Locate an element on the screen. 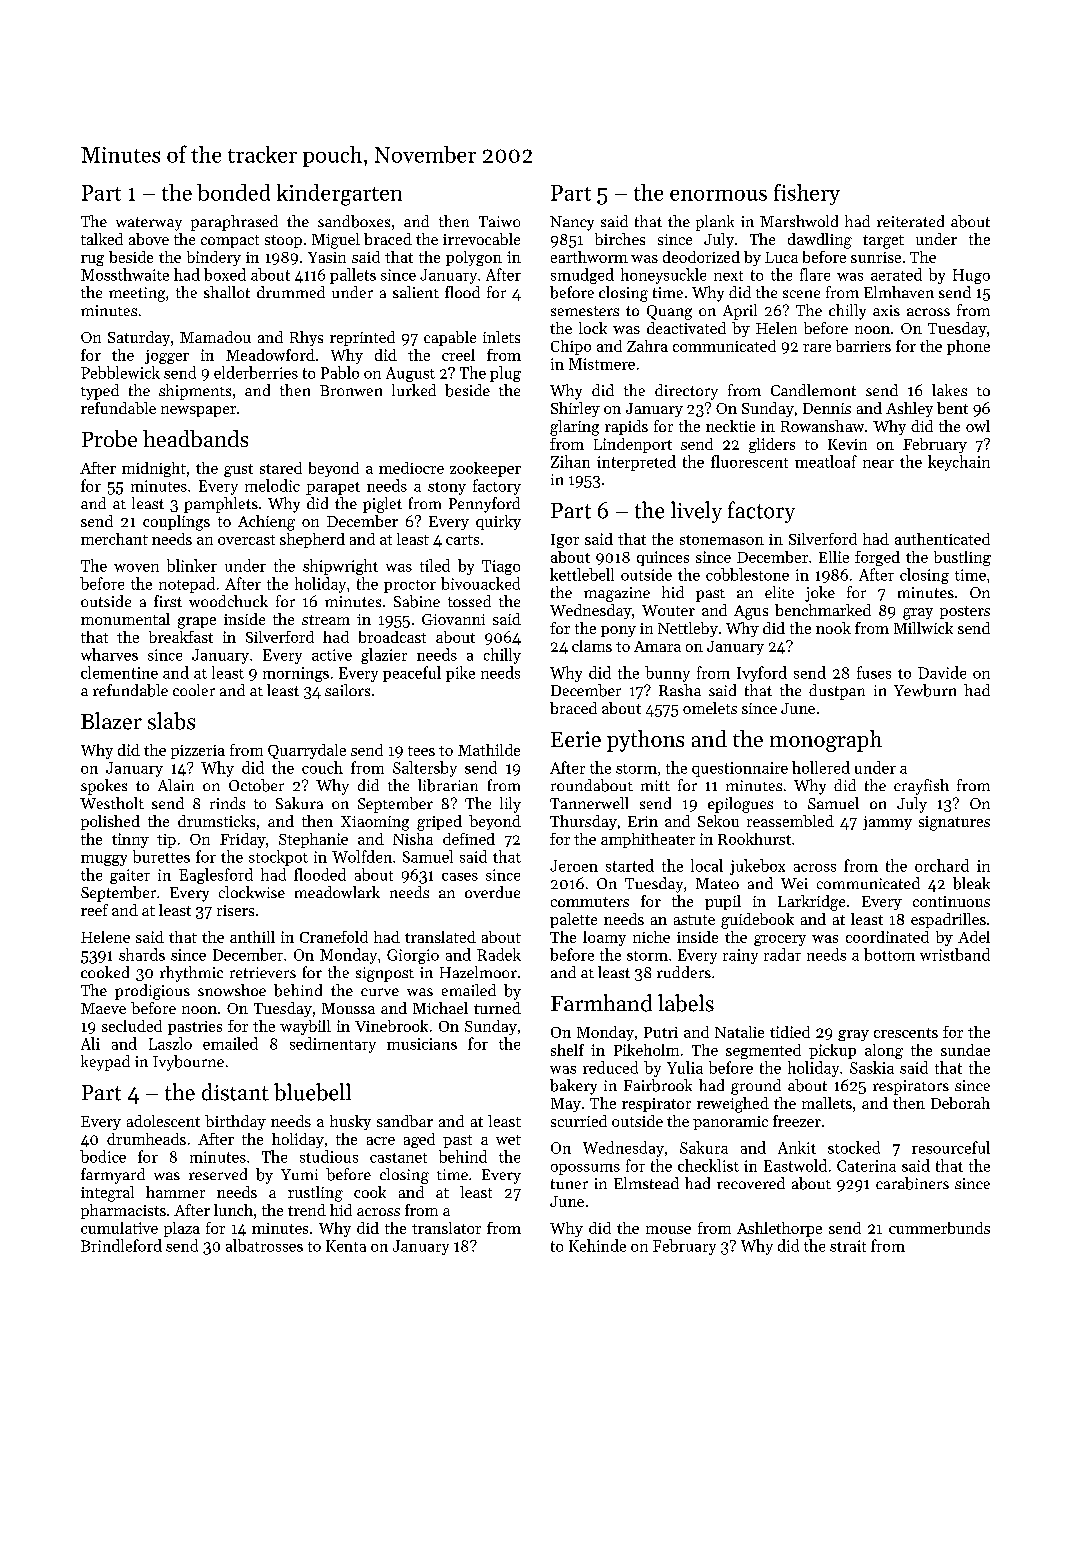 Image resolution: width=1071 pixels, height=1551 pixels. Lindenport is located at coordinates (633, 445).
